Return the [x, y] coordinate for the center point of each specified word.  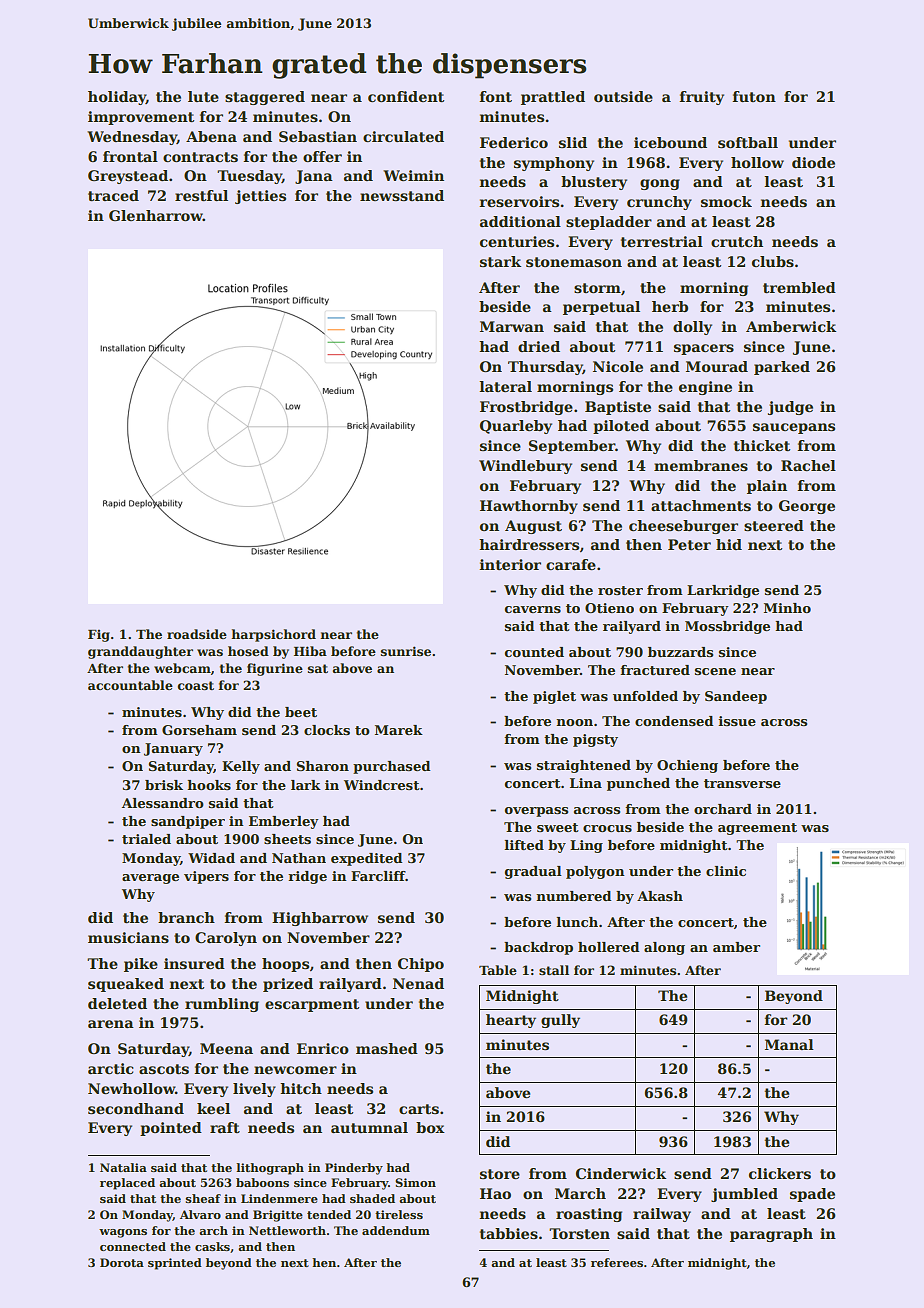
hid [729, 544]
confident [406, 96]
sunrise [405, 651]
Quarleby [516, 427]
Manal [789, 1044]
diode [813, 162]
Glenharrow [156, 215]
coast [195, 685]
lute [203, 96]
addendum [396, 1230]
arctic [110, 1068]
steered [774, 525]
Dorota [122, 1262]
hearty [511, 1021]
